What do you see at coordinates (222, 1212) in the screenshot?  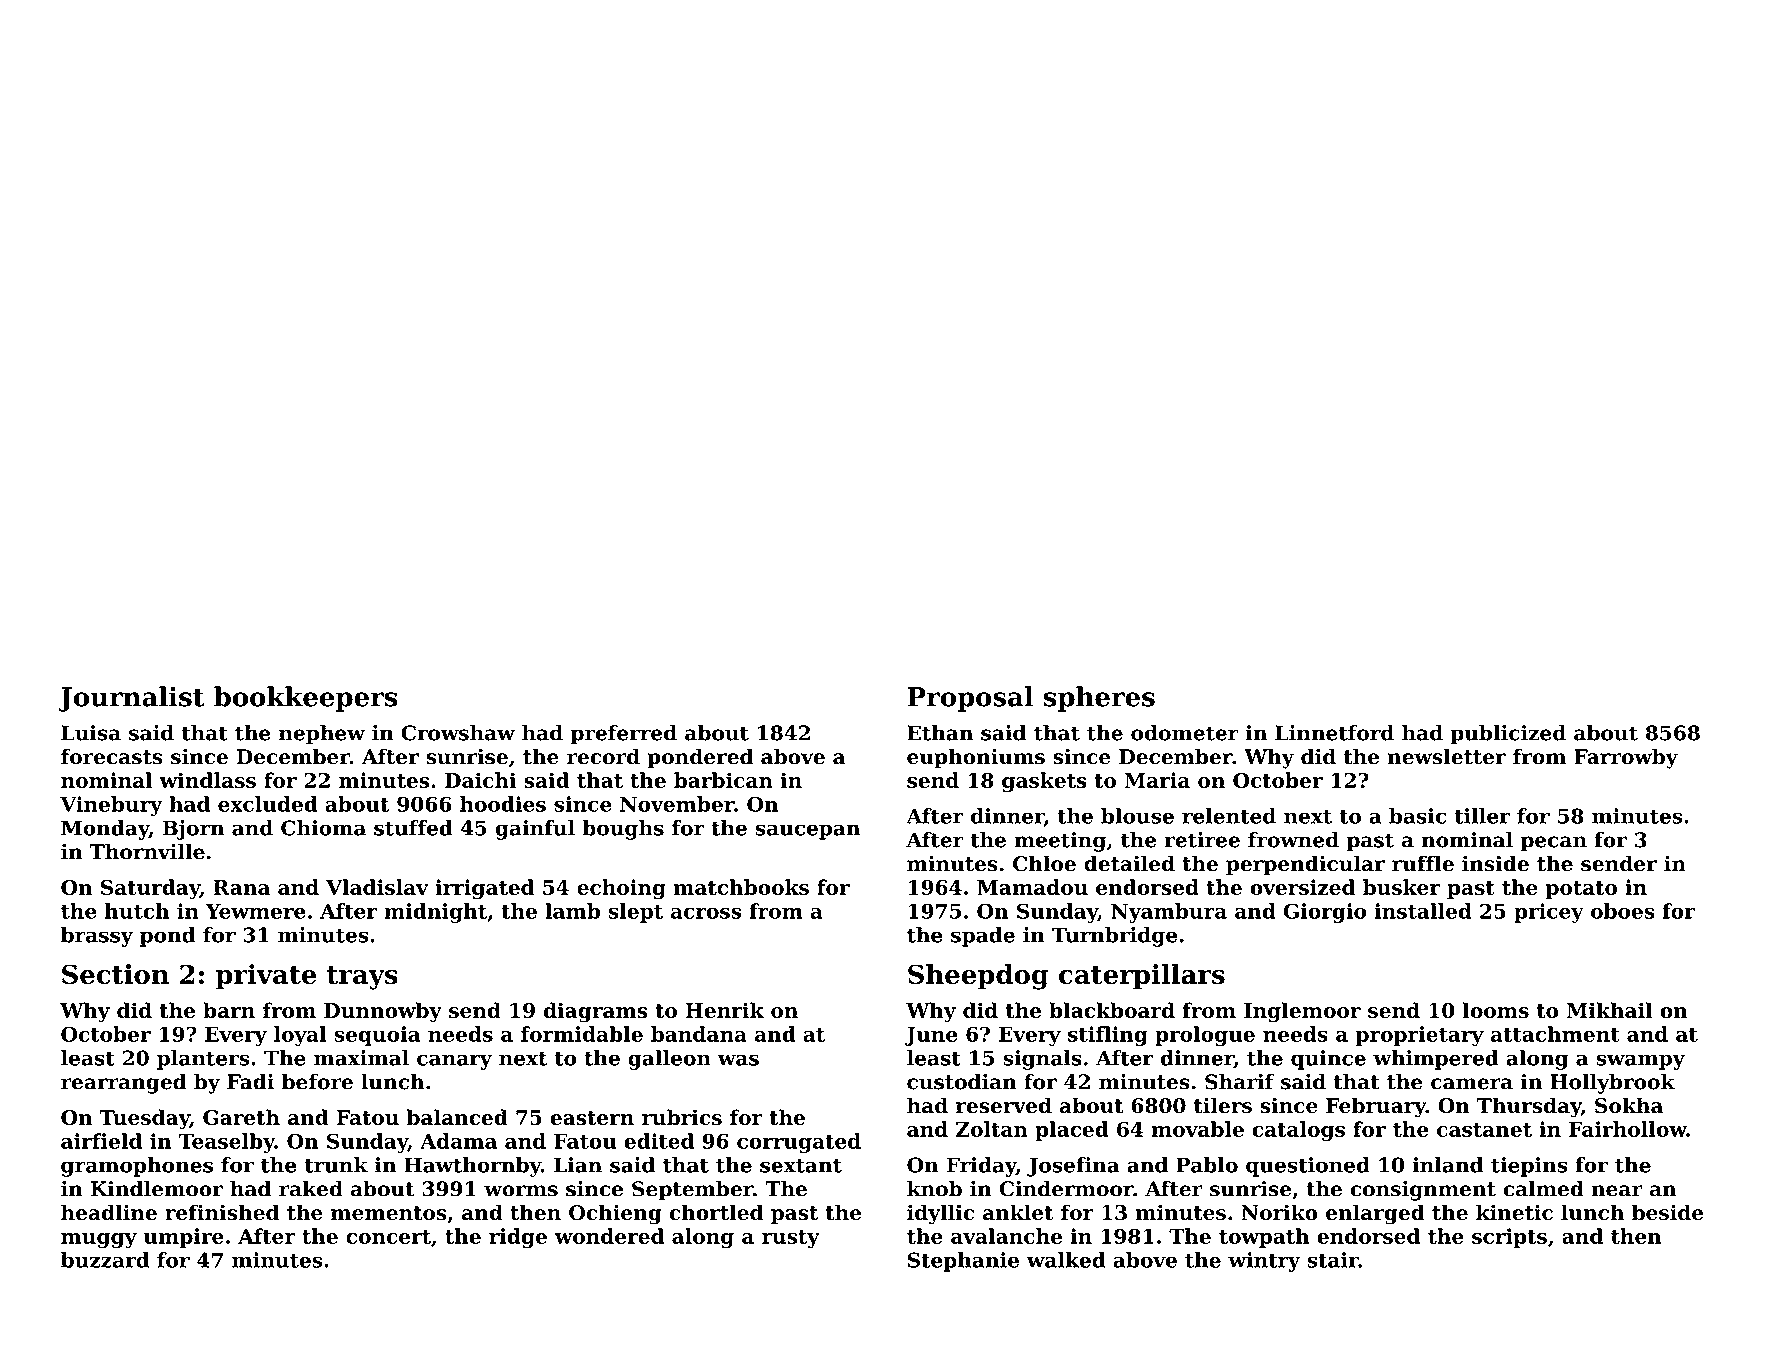 I see `refinished` at bounding box center [222, 1212].
